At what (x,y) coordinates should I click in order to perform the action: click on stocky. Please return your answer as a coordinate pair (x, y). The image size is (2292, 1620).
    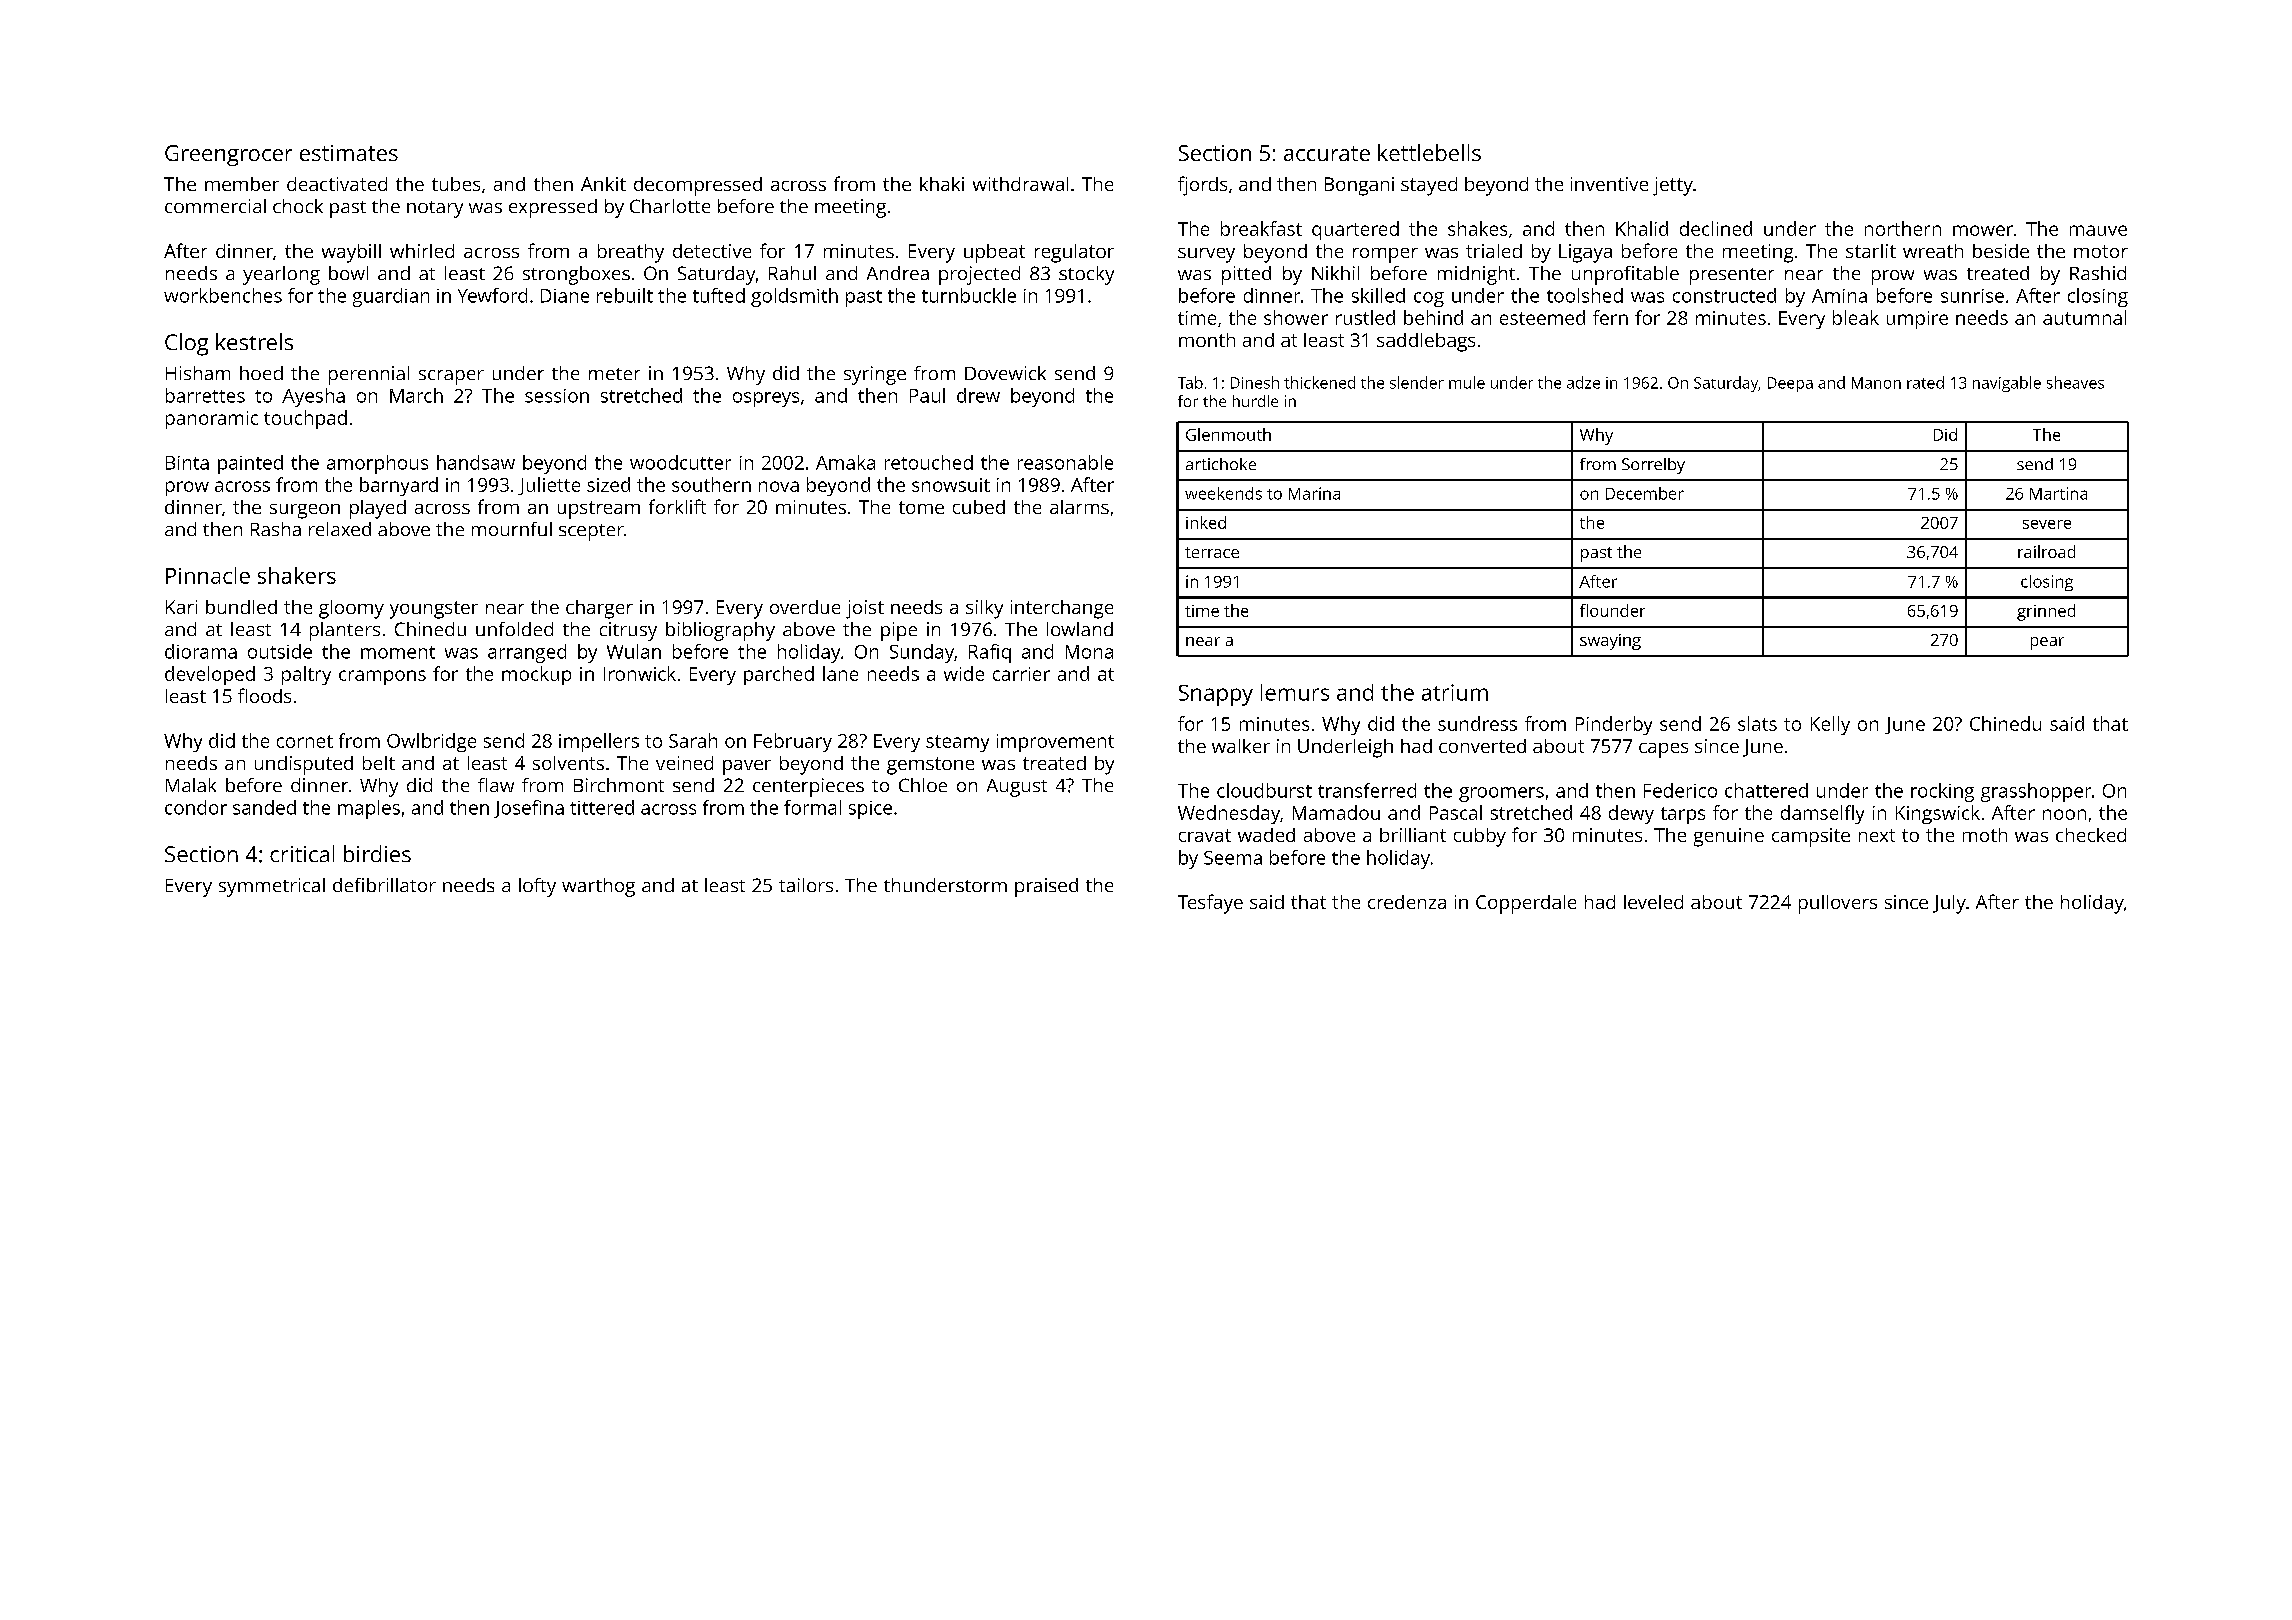
    Looking at the image, I should click on (1086, 275).
